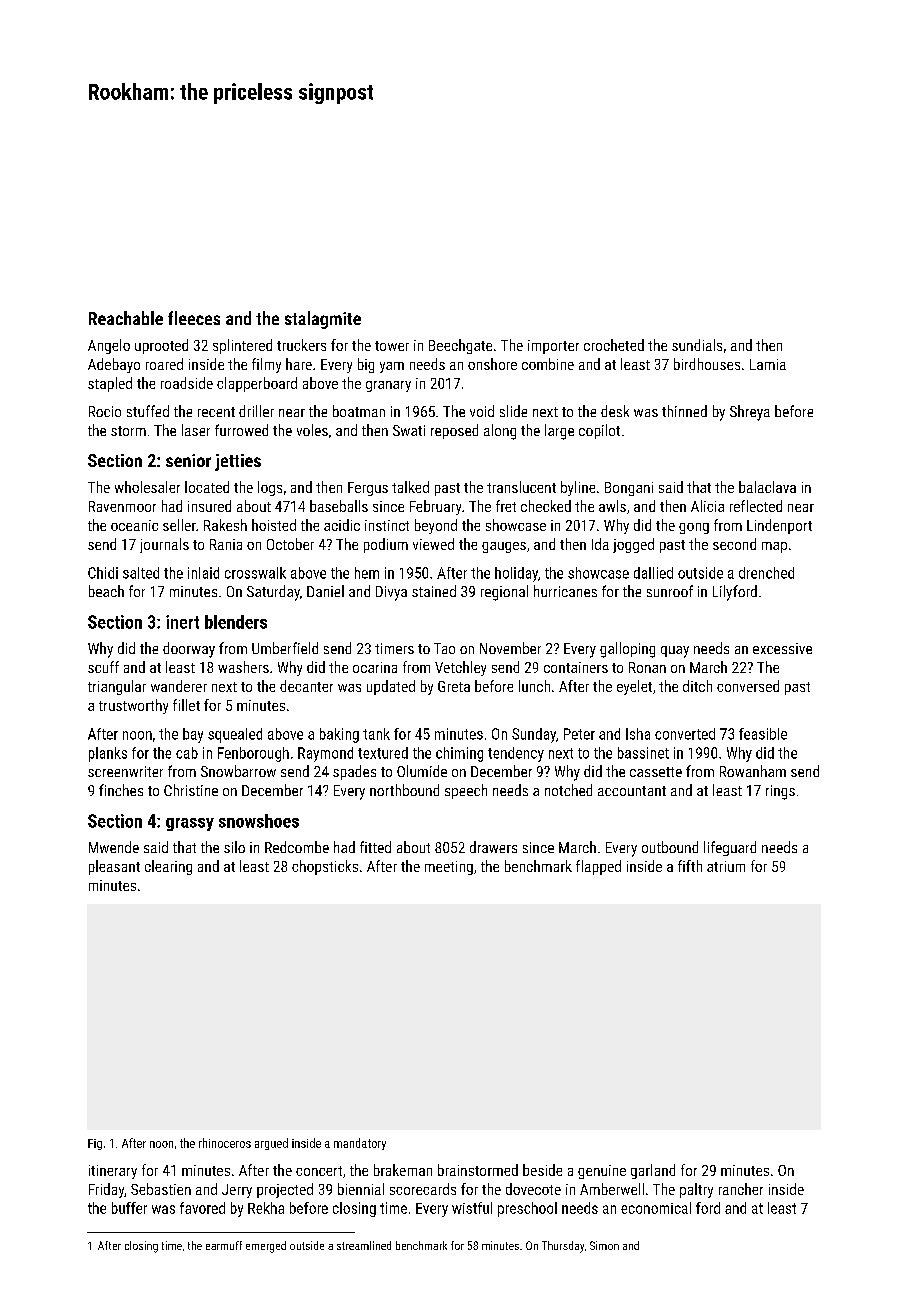 This page has height=1316, width=908. Describe the element at coordinates (516, 754) in the page. I see `tendency` at that location.
